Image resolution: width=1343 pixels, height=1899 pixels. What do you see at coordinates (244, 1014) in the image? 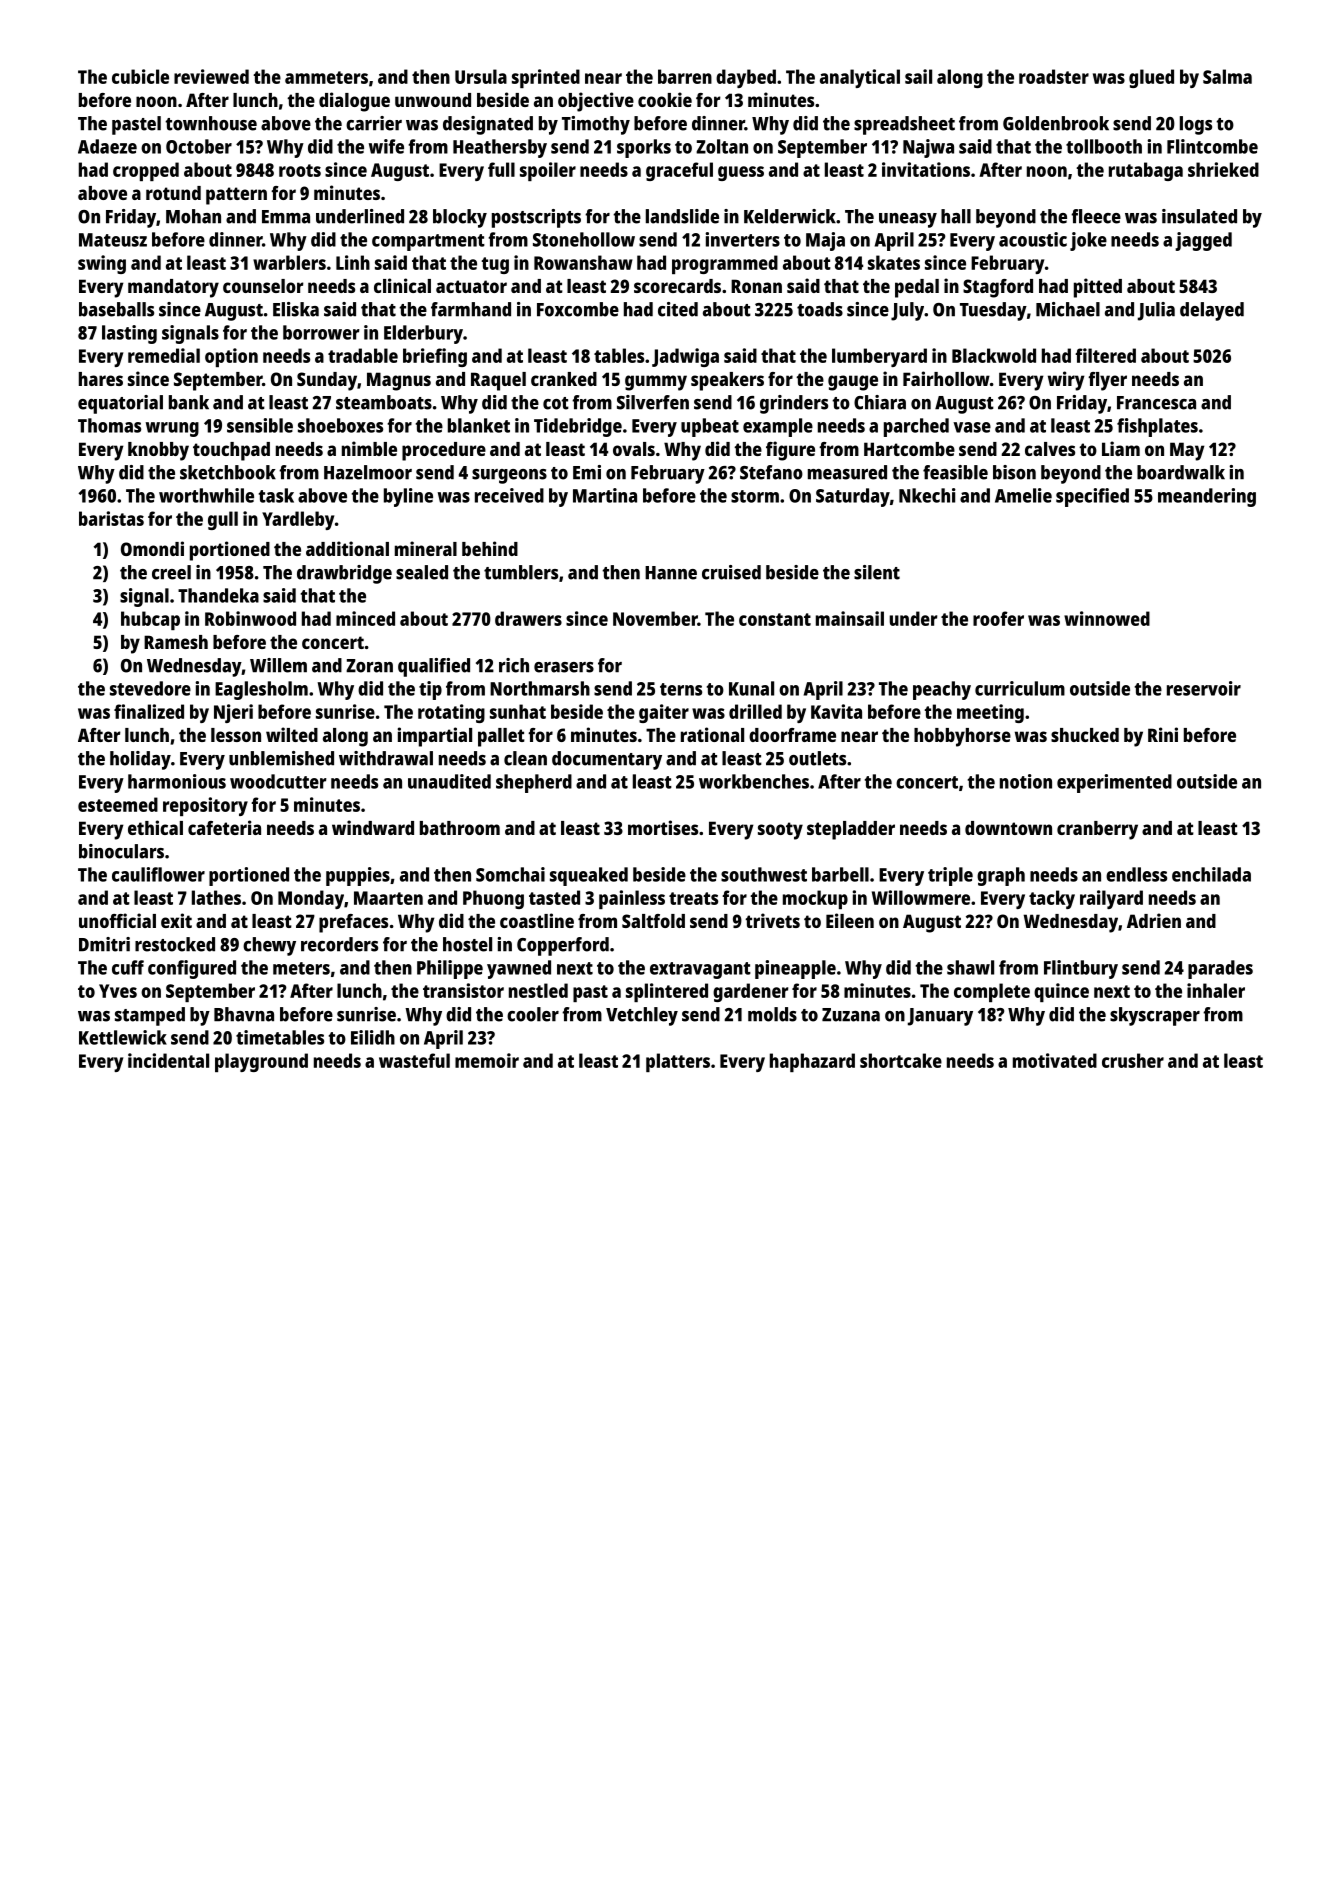
I see `Bhavna` at bounding box center [244, 1014].
